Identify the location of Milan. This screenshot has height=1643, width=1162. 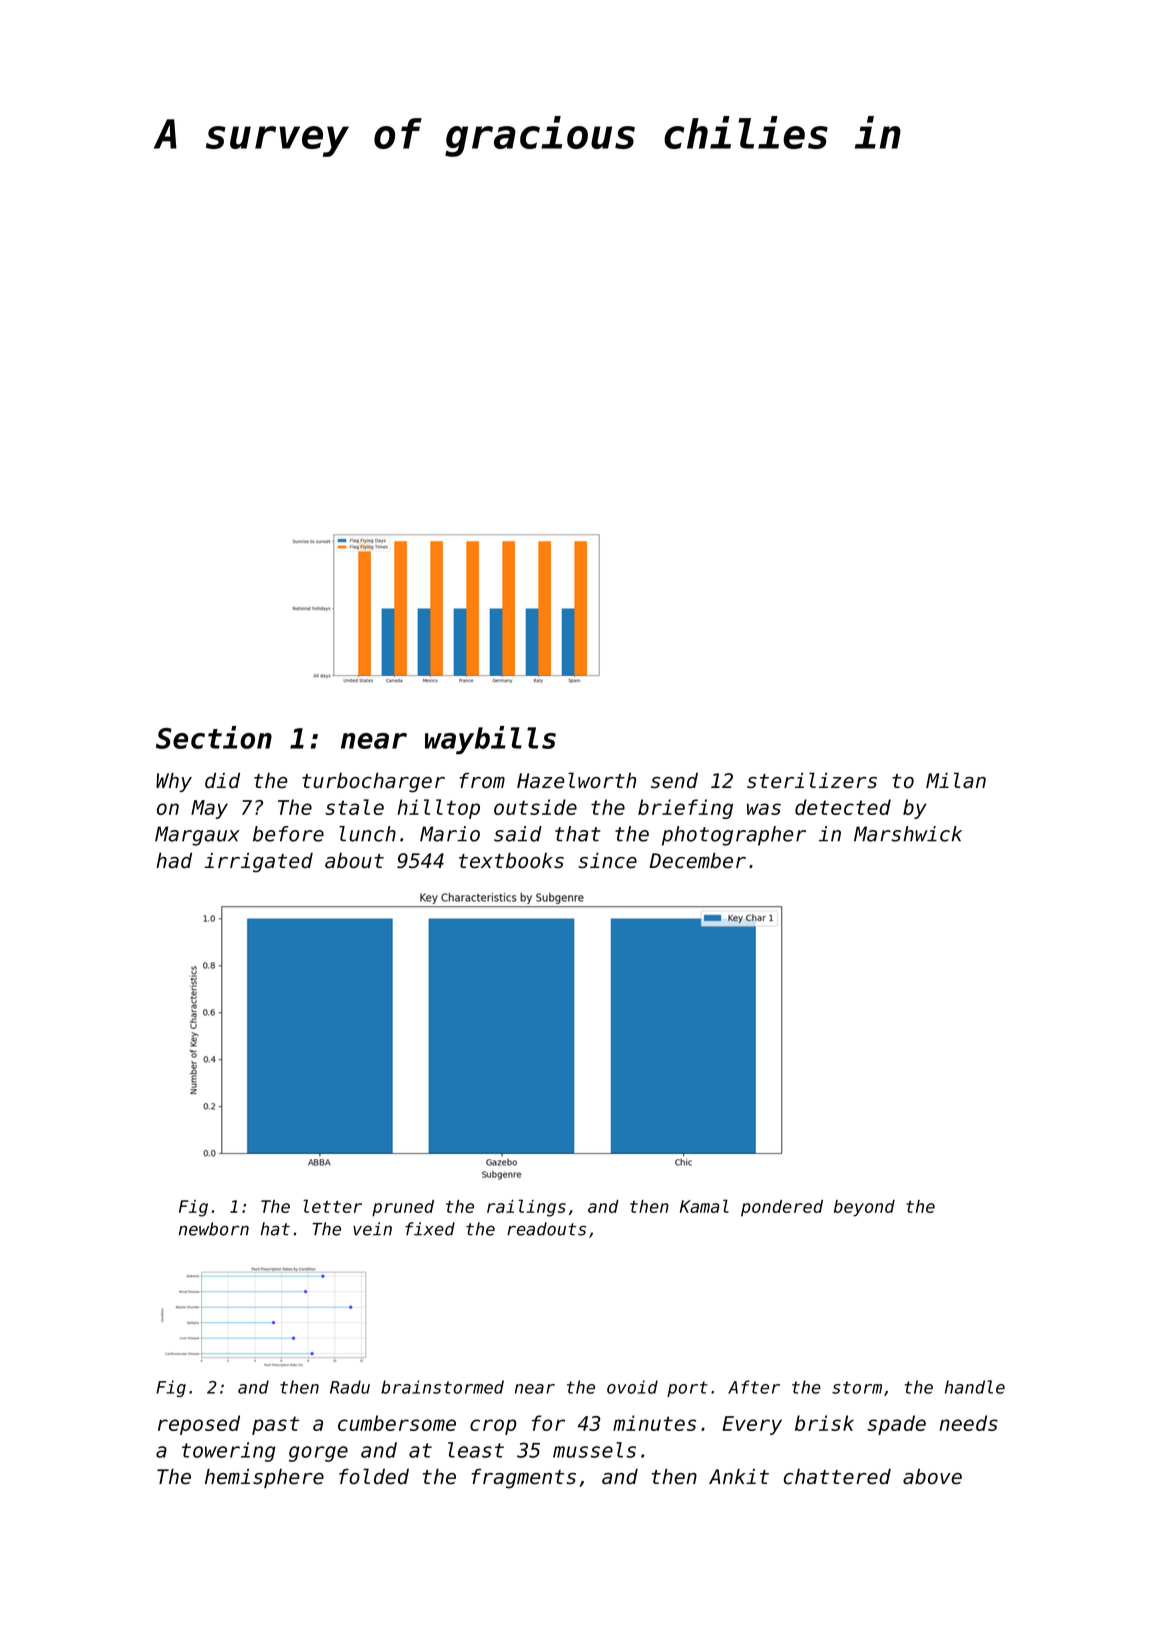
(956, 780).
